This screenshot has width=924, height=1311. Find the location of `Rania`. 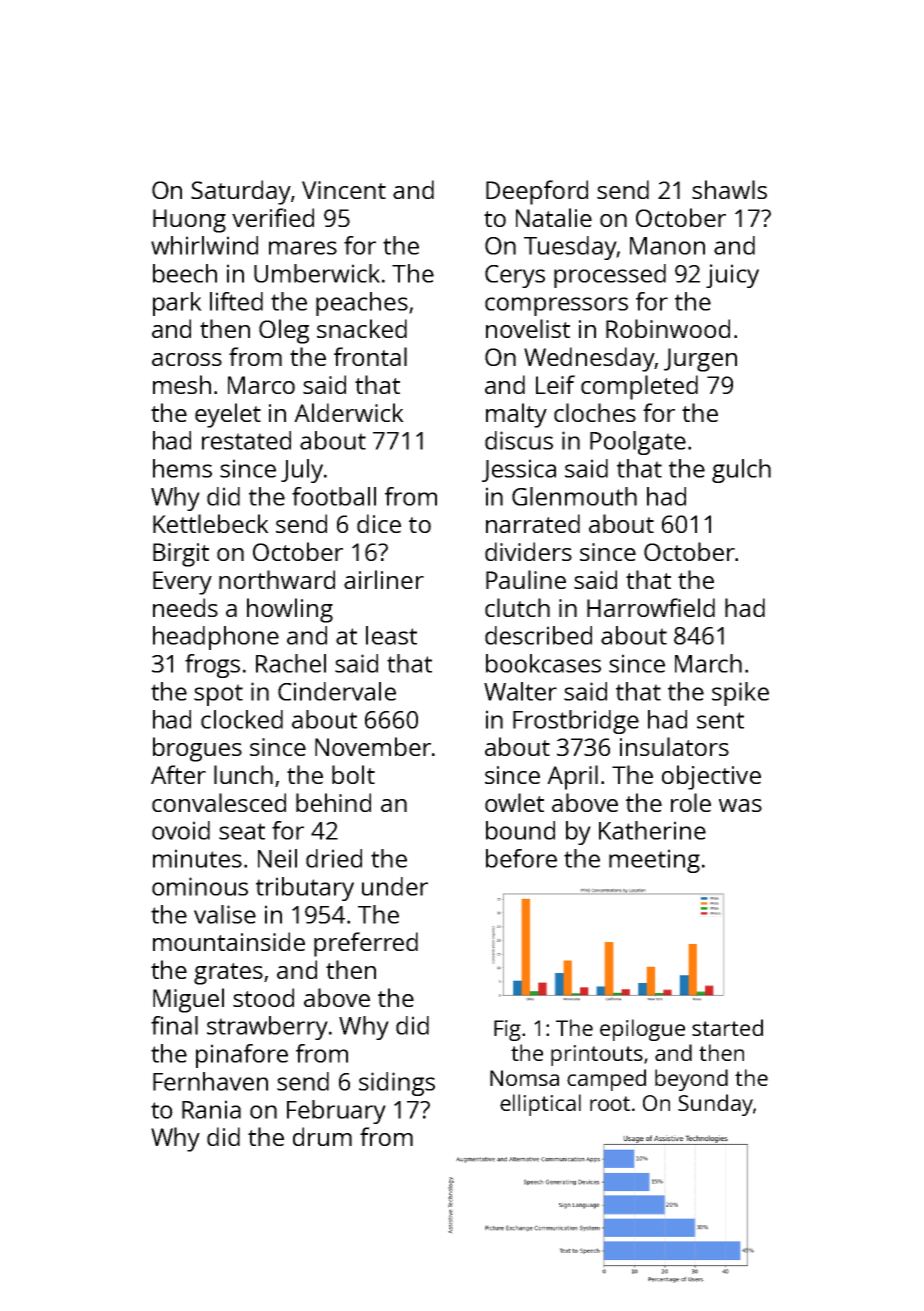

Rania is located at coordinates (211, 1109).
